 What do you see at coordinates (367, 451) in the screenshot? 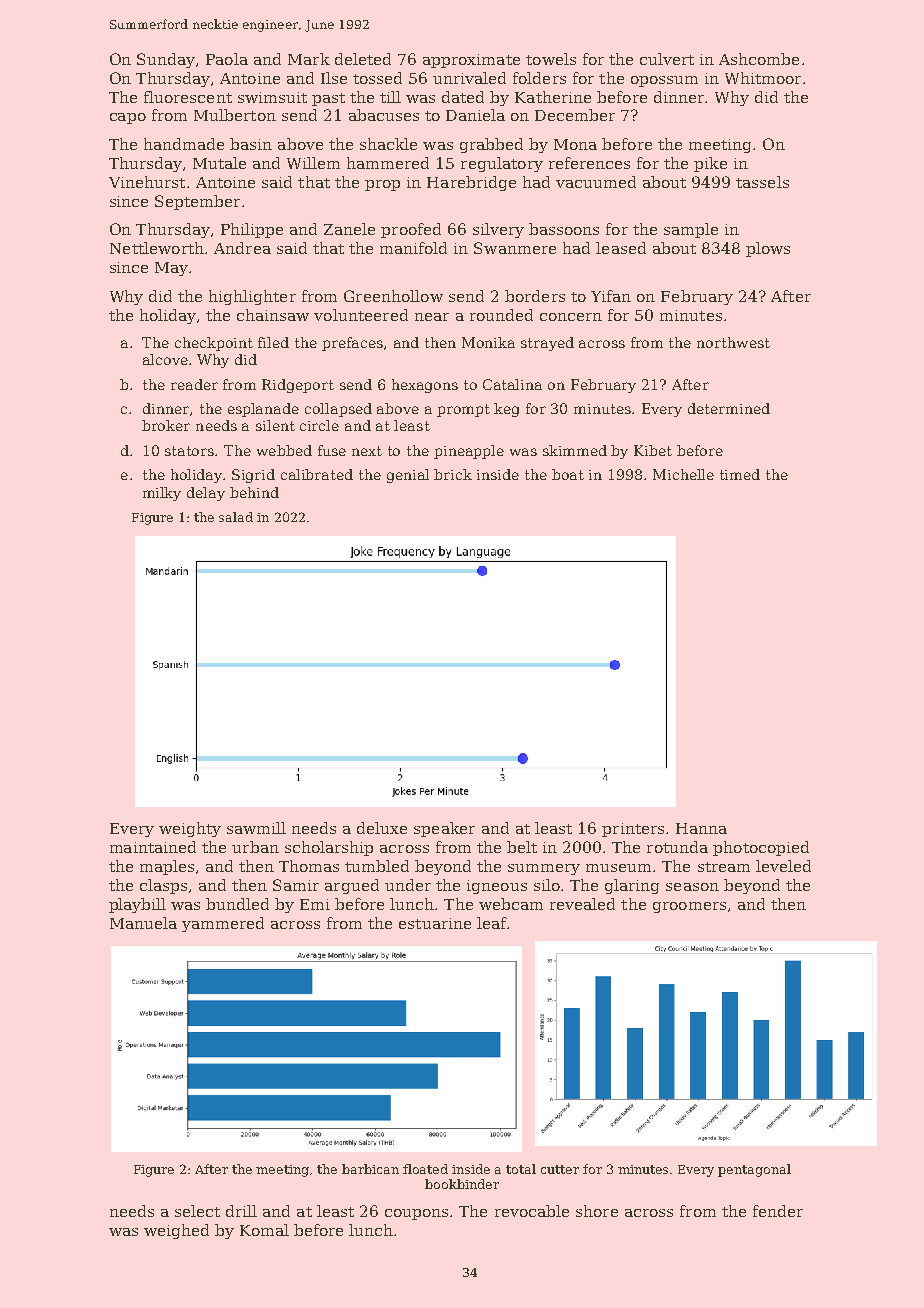
I see `next` at bounding box center [367, 451].
